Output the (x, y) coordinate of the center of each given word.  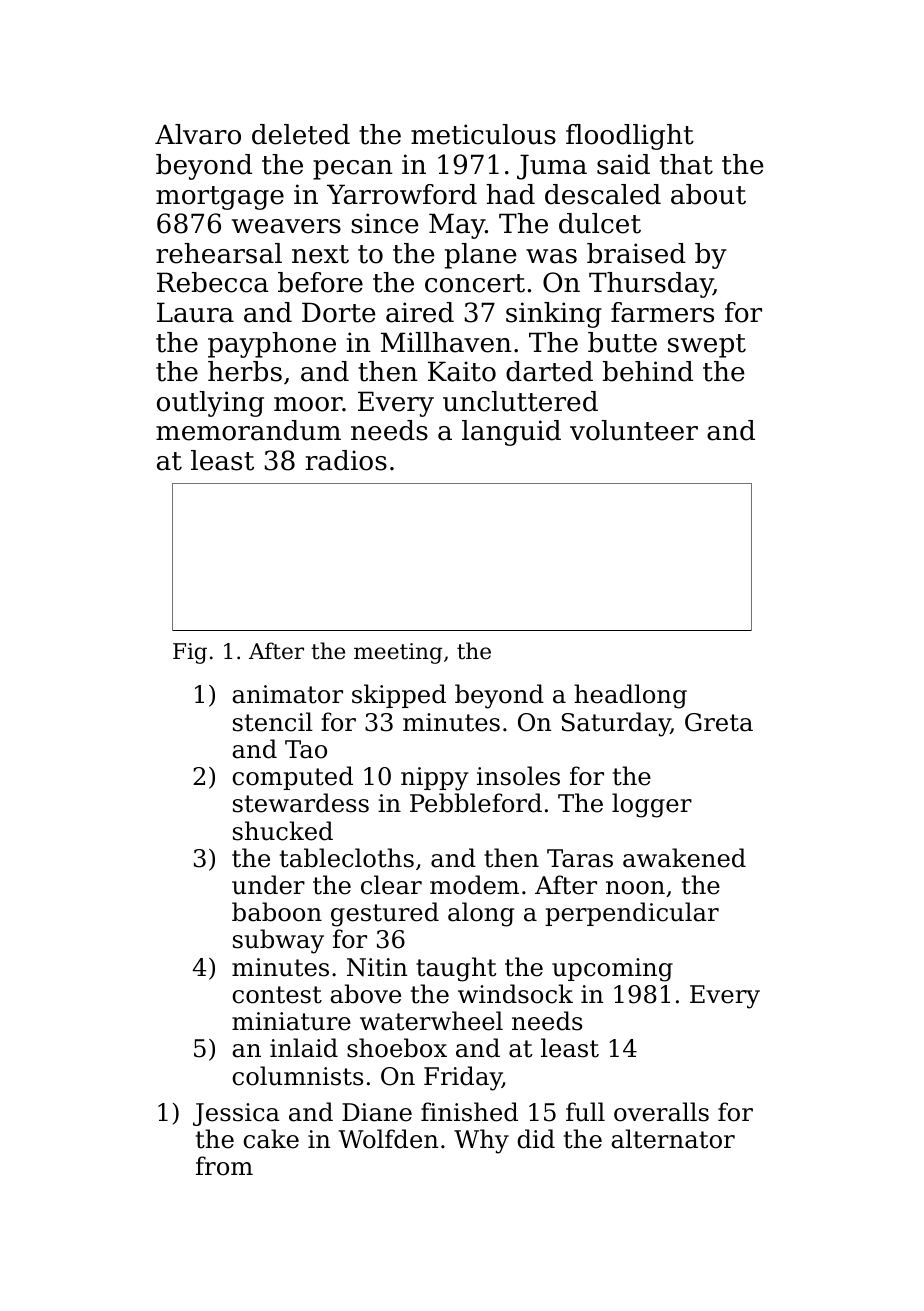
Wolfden (388, 1139)
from (224, 1166)
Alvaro (198, 134)
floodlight (630, 137)
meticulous (483, 134)
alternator (673, 1139)
